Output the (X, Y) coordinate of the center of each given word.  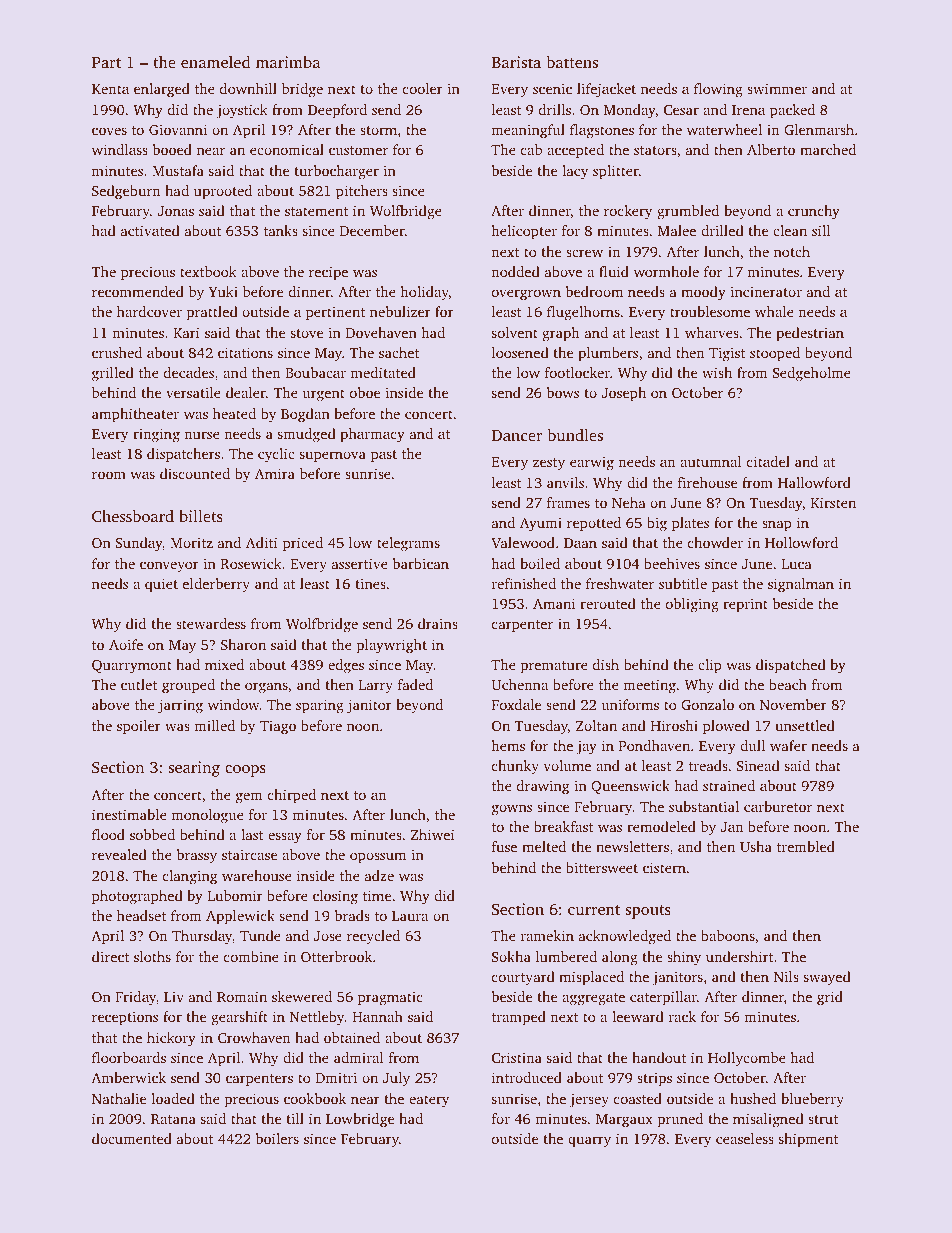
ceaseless (745, 1138)
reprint (745, 605)
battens (572, 62)
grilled (113, 374)
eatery (429, 1101)
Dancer (517, 435)
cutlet (139, 684)
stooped (775, 354)
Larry (376, 687)
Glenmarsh (819, 129)
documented (132, 1138)
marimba (288, 62)
